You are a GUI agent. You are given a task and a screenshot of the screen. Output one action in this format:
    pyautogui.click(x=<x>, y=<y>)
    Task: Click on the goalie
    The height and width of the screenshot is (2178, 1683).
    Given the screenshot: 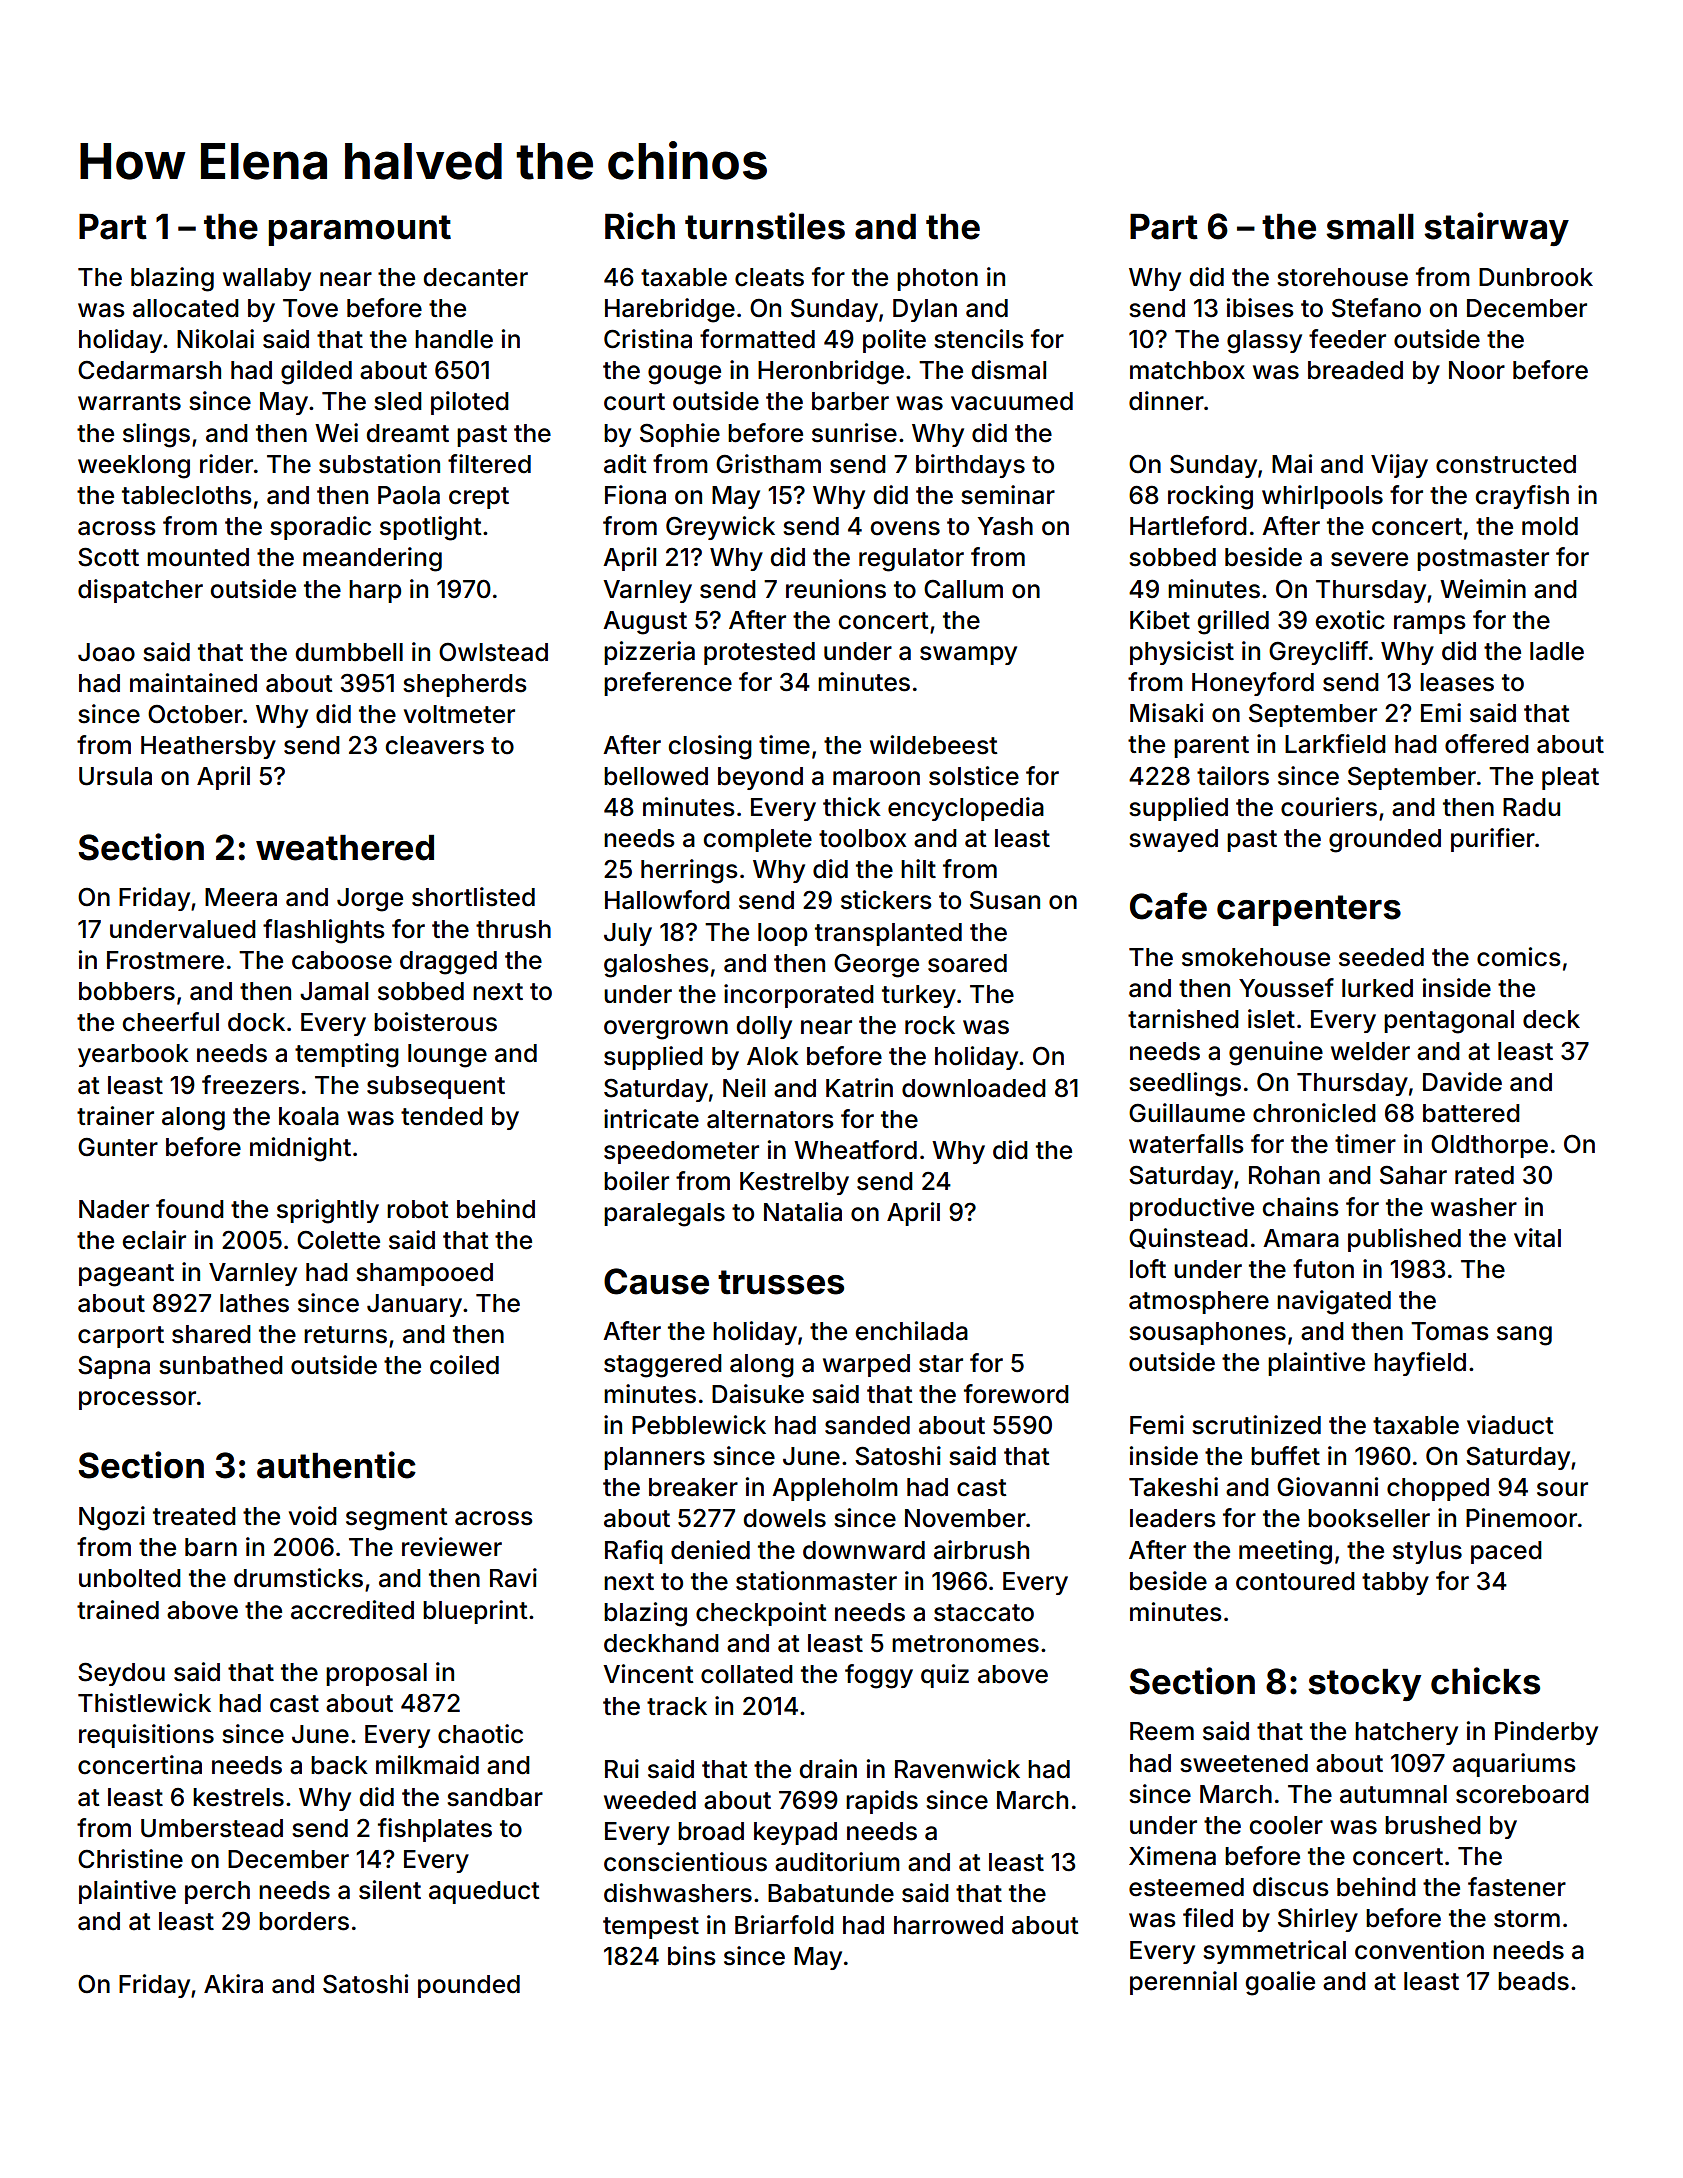 What is the action you would take?
    pyautogui.click(x=1280, y=1983)
